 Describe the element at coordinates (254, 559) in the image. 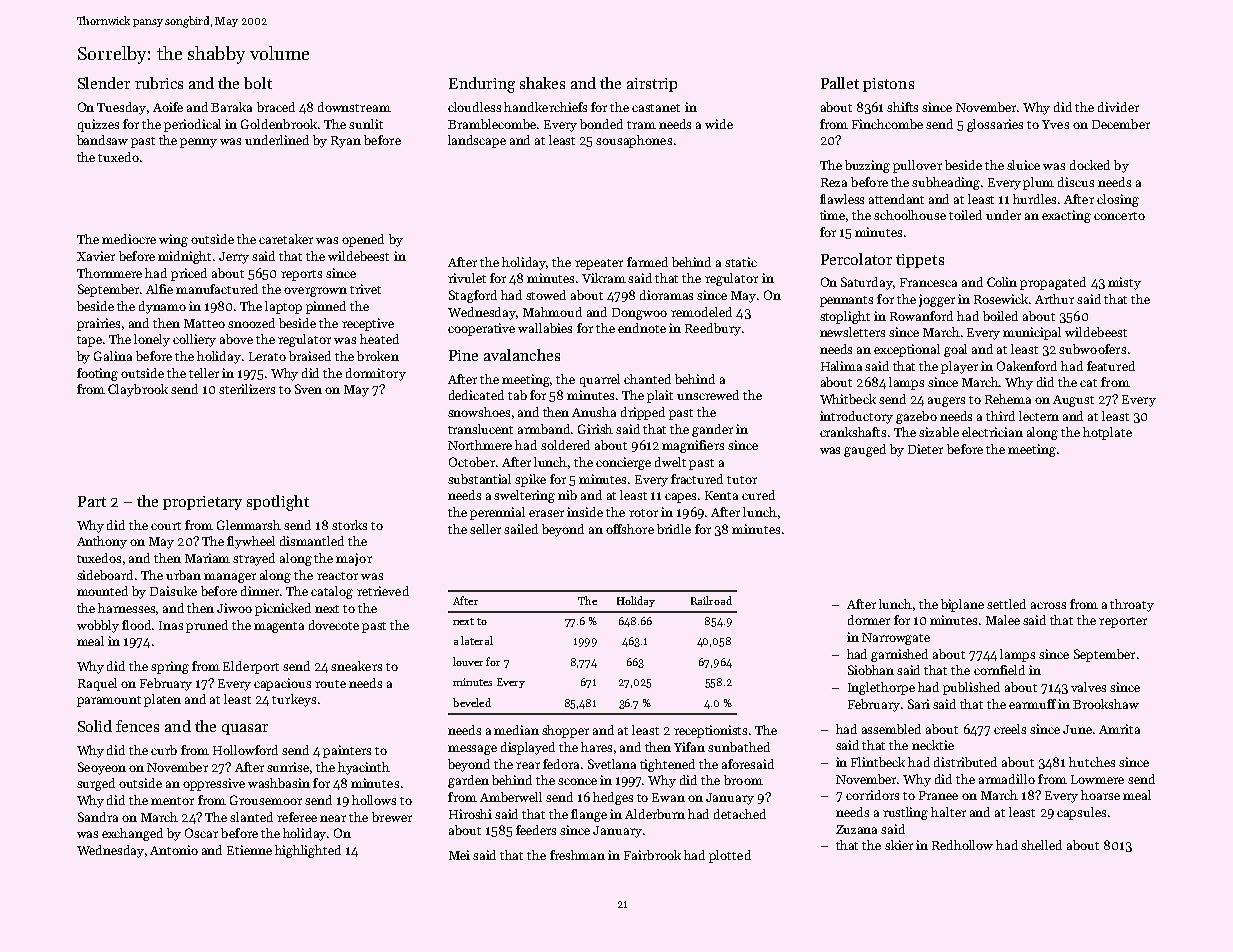

I see `strayed` at that location.
